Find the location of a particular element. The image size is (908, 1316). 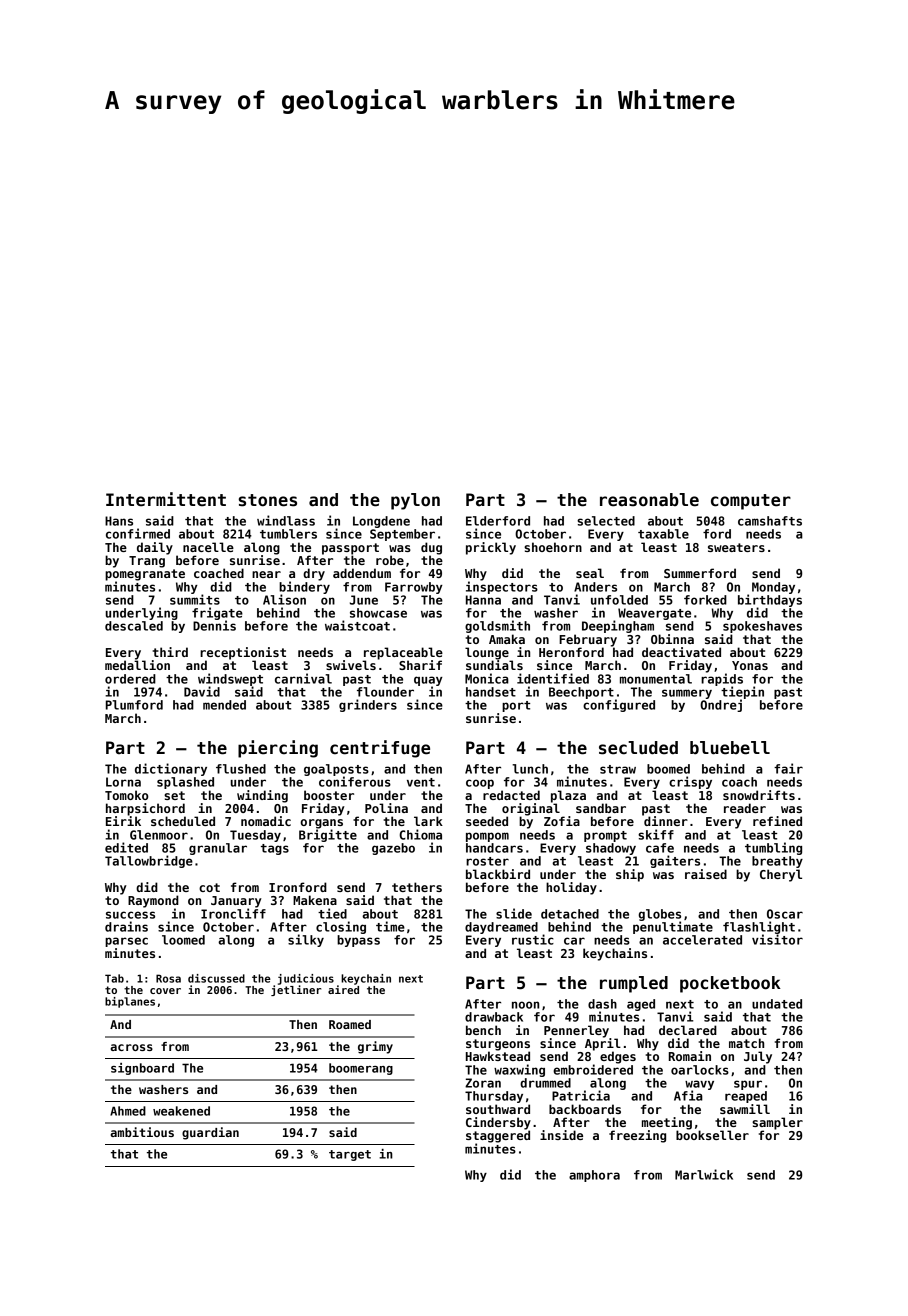

redacted is located at coordinates (511, 795).
